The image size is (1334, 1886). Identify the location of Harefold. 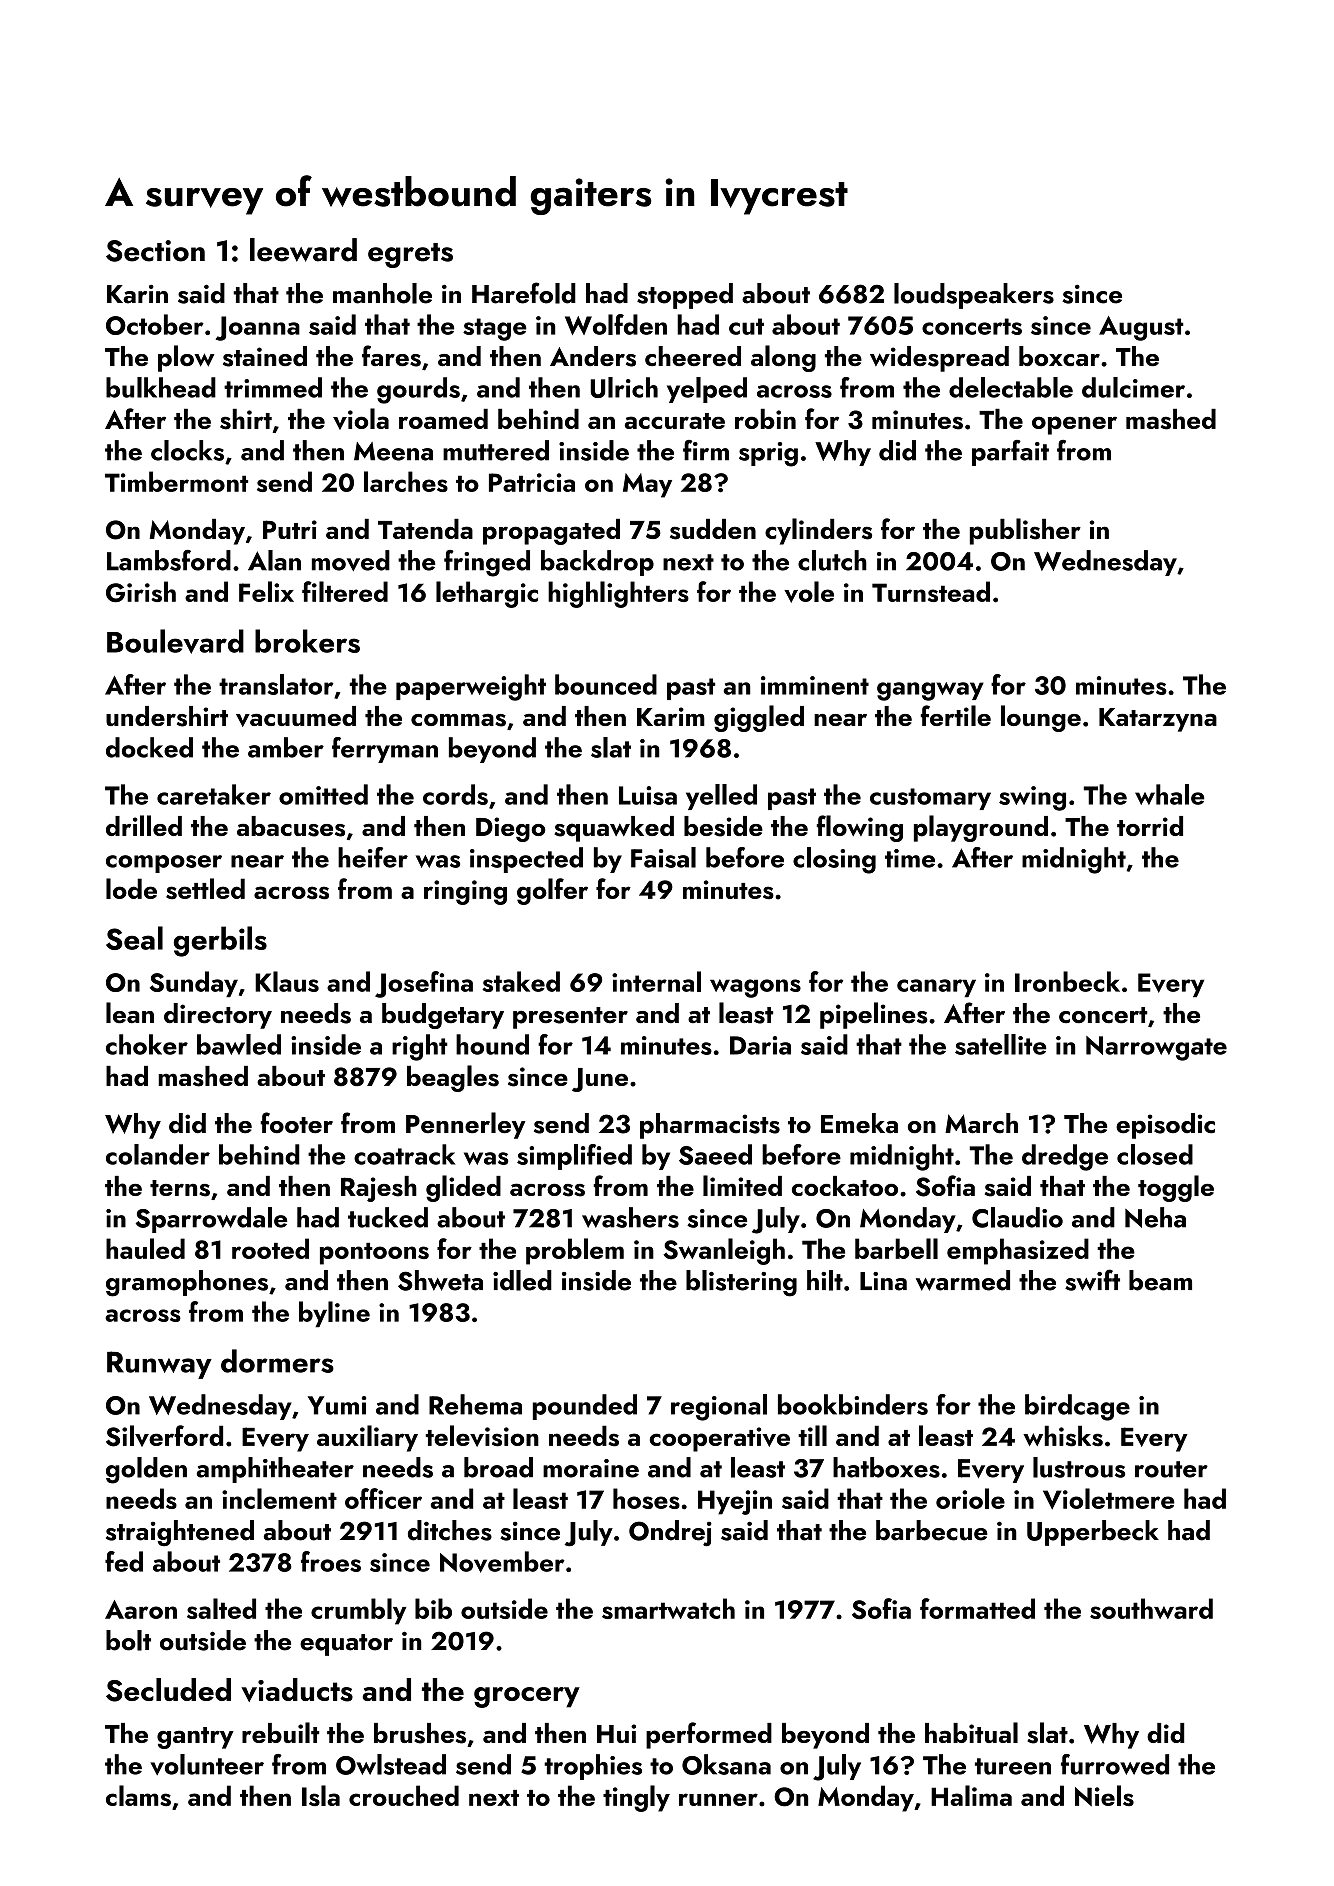
(524, 293).
